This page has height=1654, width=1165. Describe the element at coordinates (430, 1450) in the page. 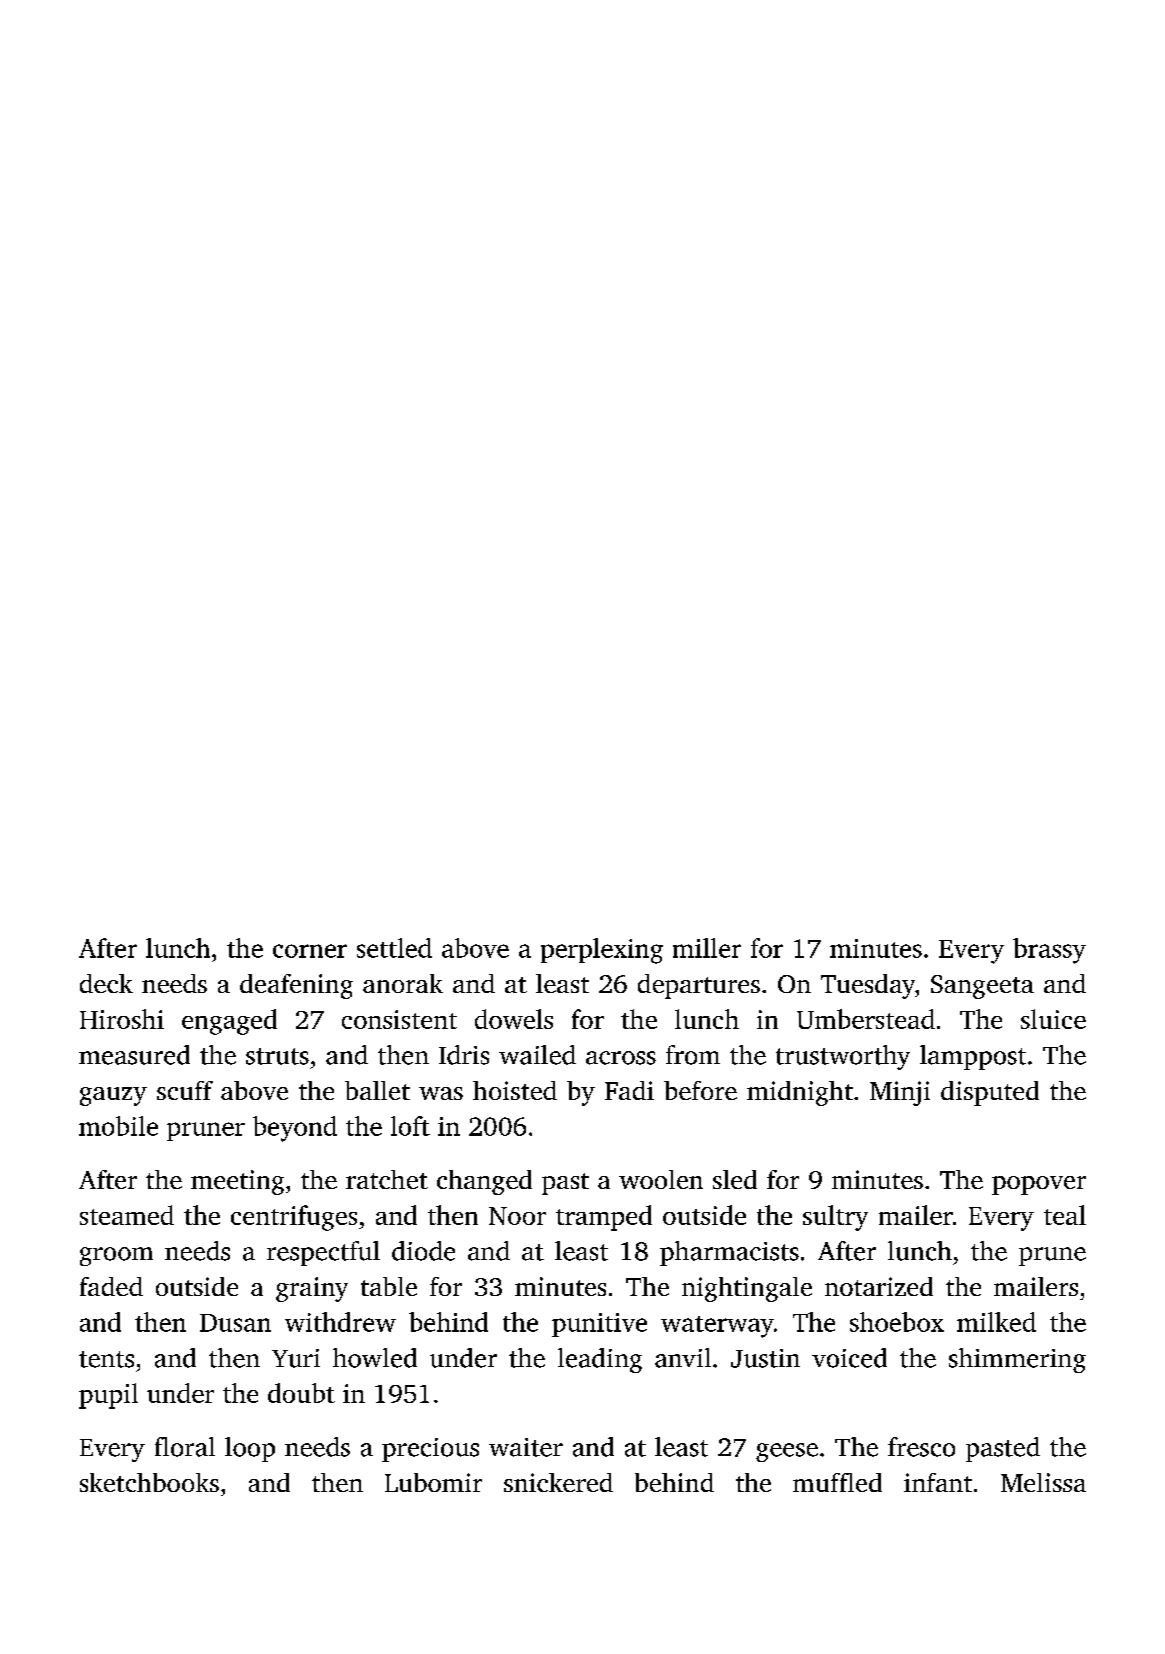

I see `precious` at that location.
